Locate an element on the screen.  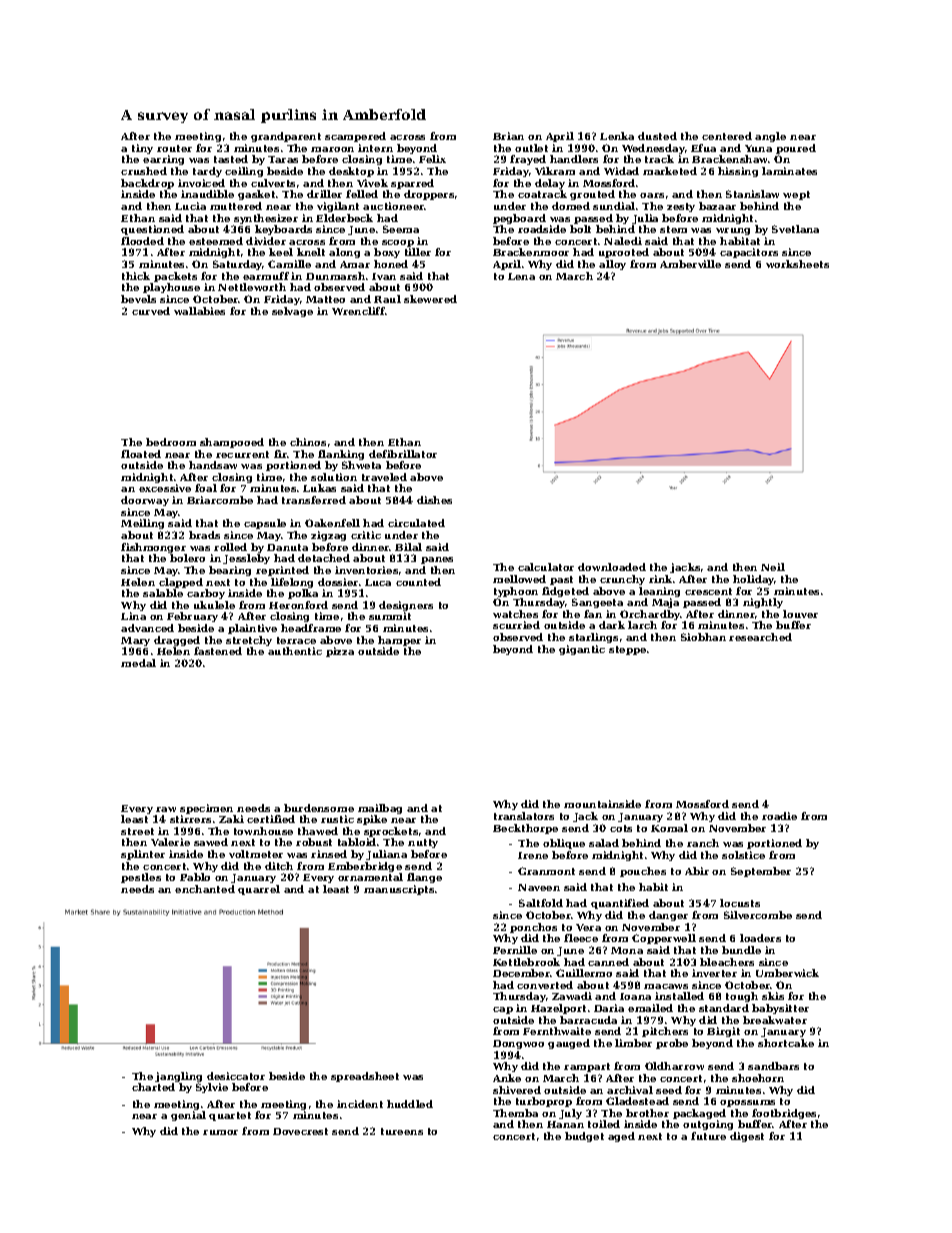
bolt is located at coordinates (580, 229).
